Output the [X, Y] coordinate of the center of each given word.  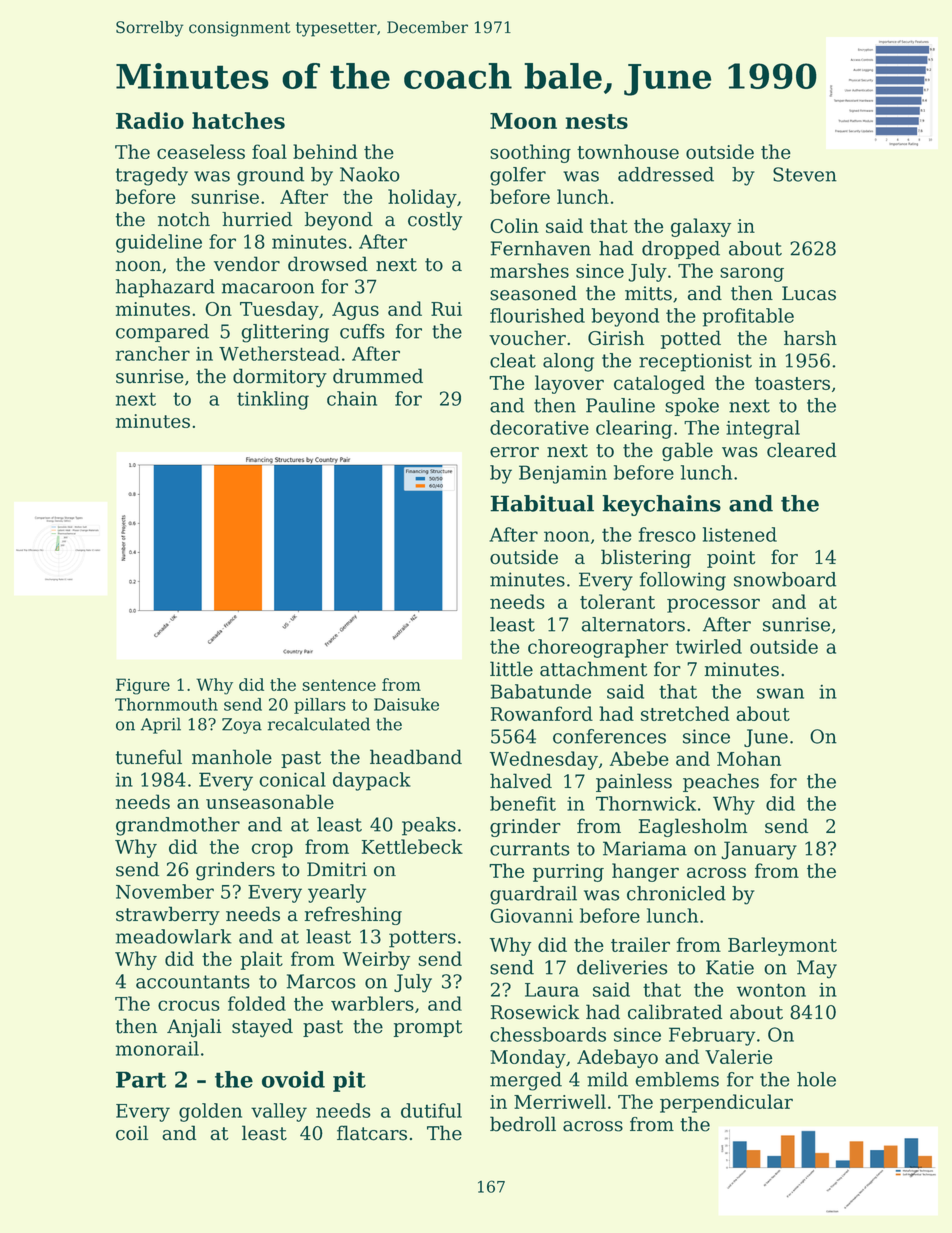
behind [325, 151]
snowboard [785, 579]
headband [416, 757]
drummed [378, 376]
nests [597, 121]
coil [132, 1133]
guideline [159, 243]
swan [780, 693]
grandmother [178, 826]
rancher [153, 353]
